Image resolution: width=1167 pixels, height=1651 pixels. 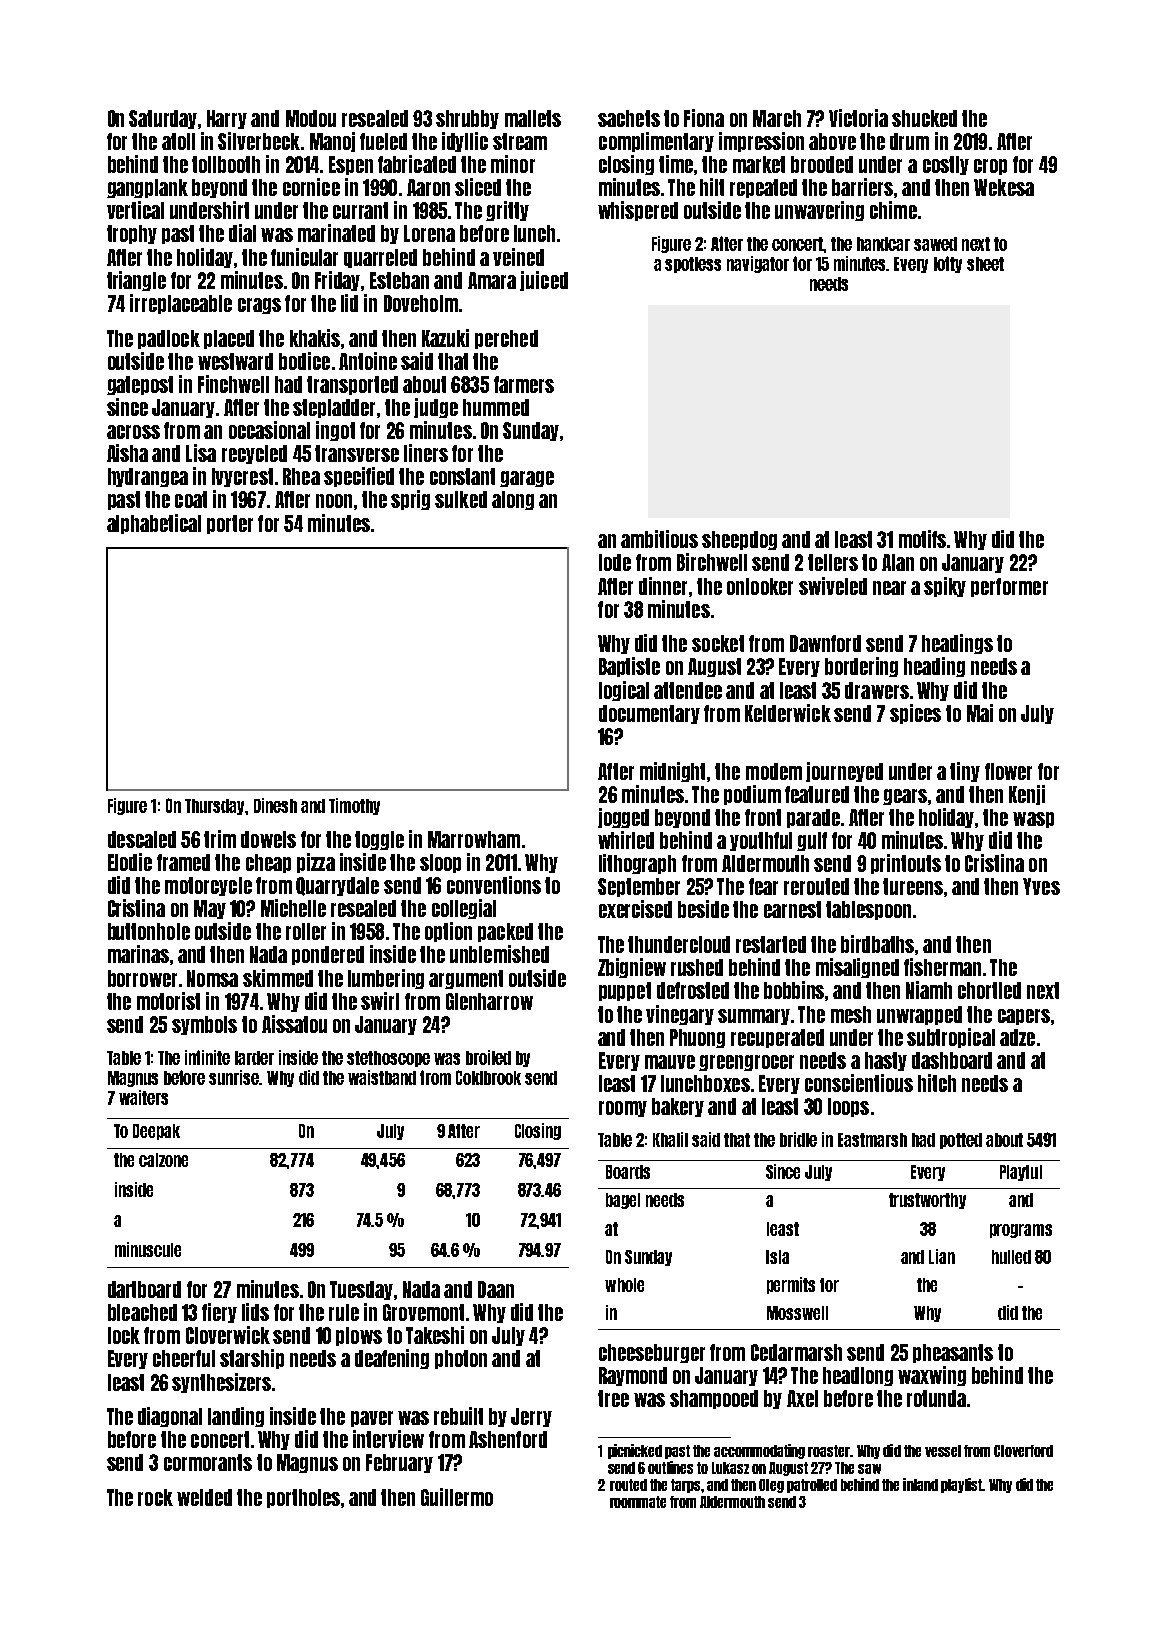 What do you see at coordinates (303, 1498) in the screenshot?
I see `portholes` at bounding box center [303, 1498].
